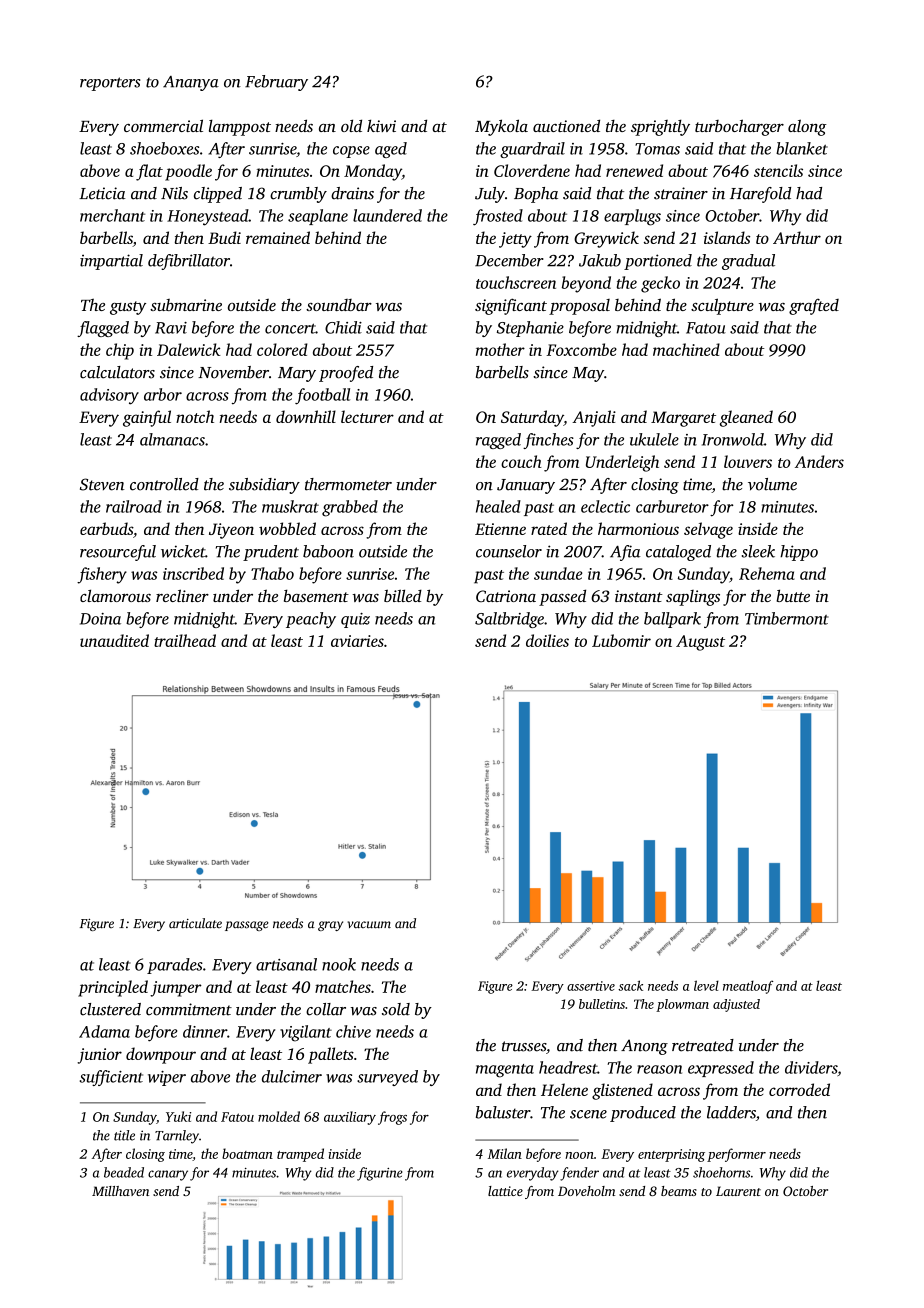 The image size is (924, 1308). Describe the element at coordinates (505, 1191) in the image. I see `lattice` at that location.
